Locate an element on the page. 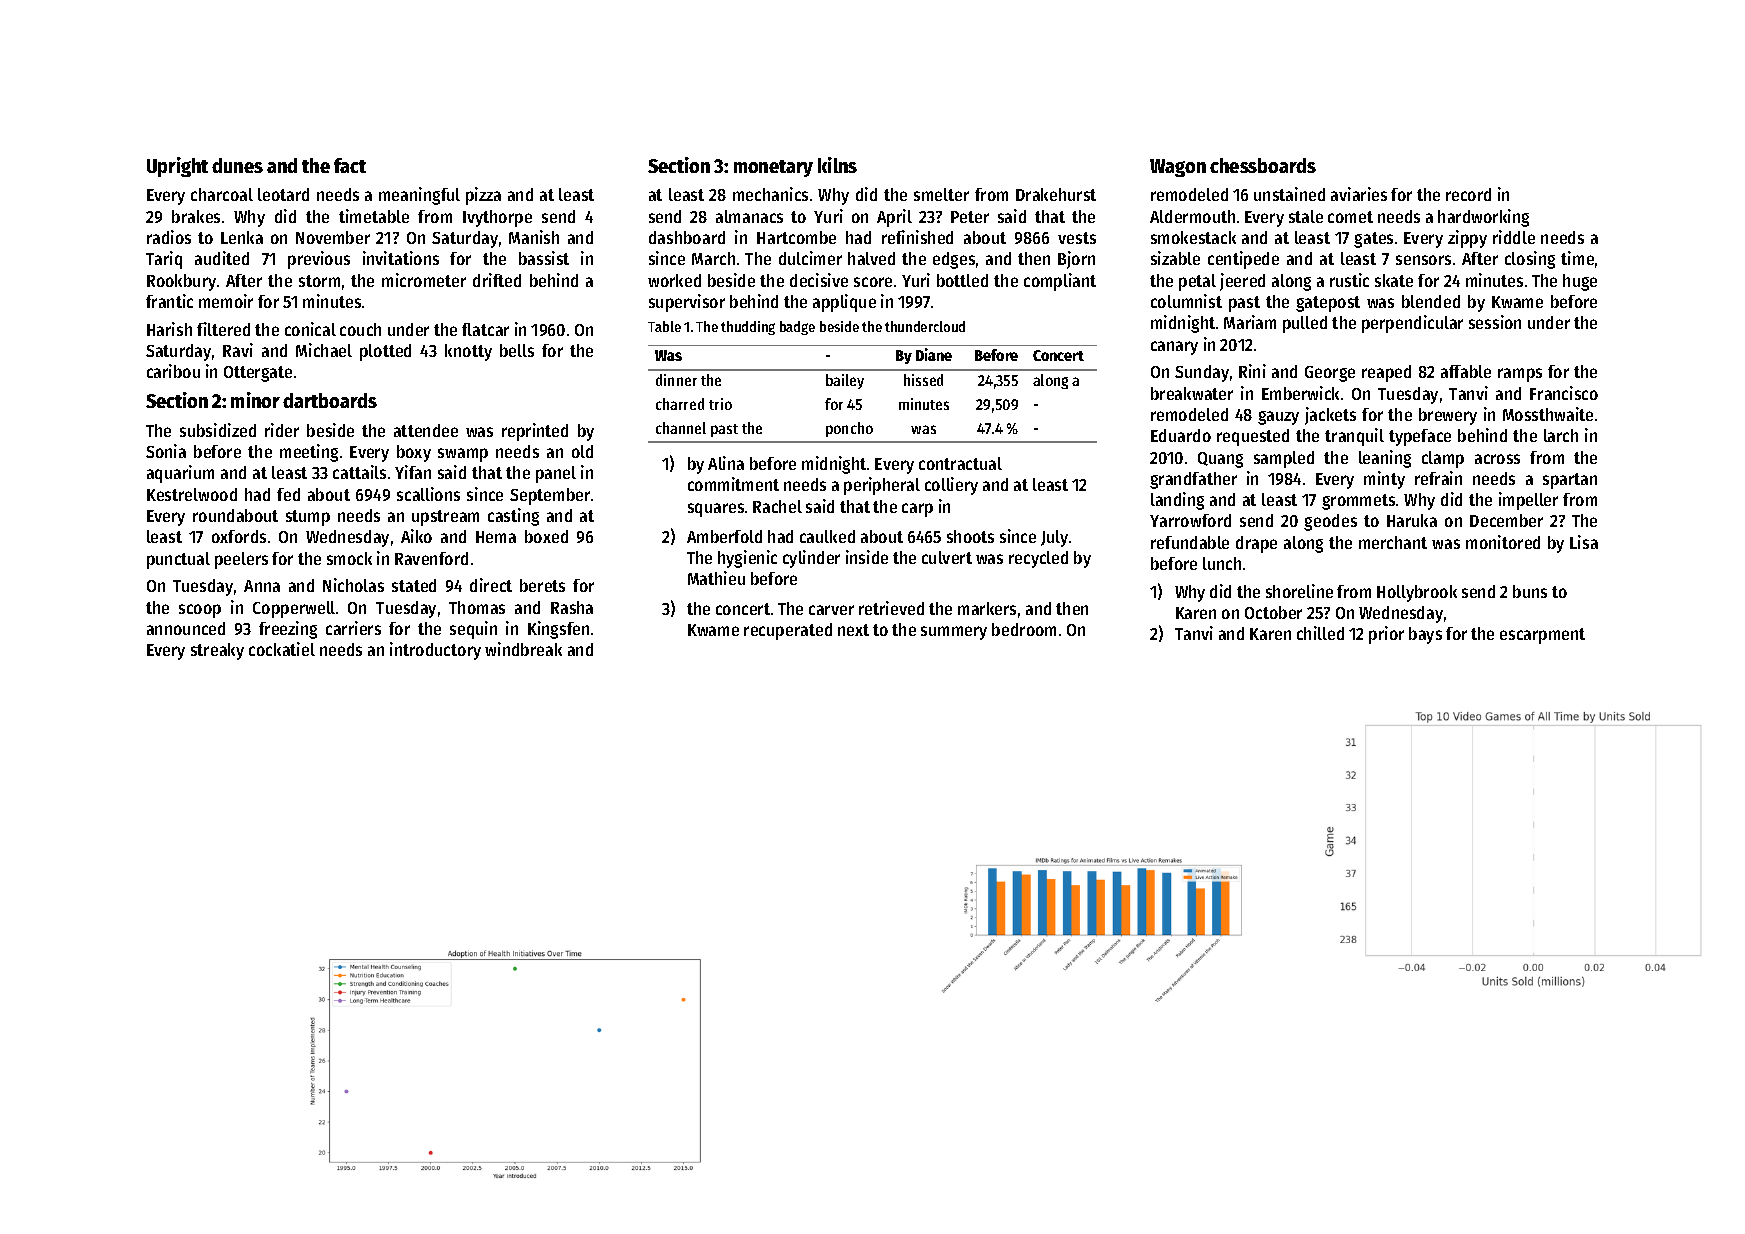 This page has height=1234, width=1745. Haruka is located at coordinates (1412, 520).
